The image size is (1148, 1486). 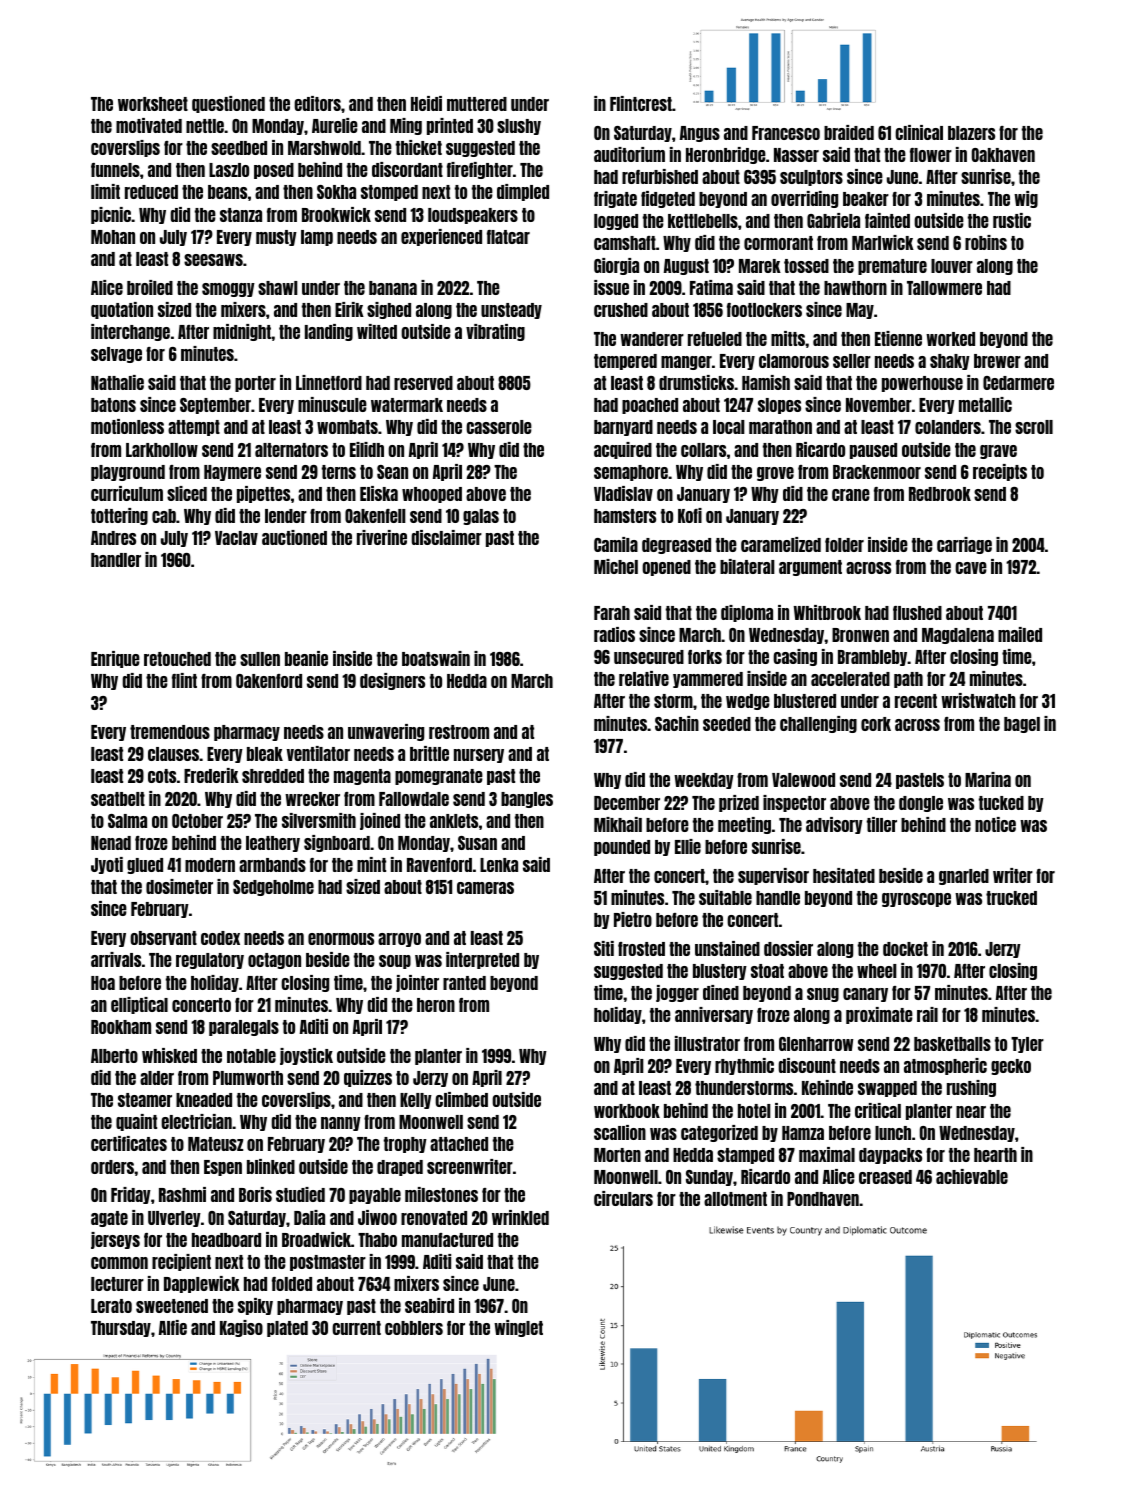 What do you see at coordinates (919, 132) in the page?
I see `clinical` at bounding box center [919, 132].
